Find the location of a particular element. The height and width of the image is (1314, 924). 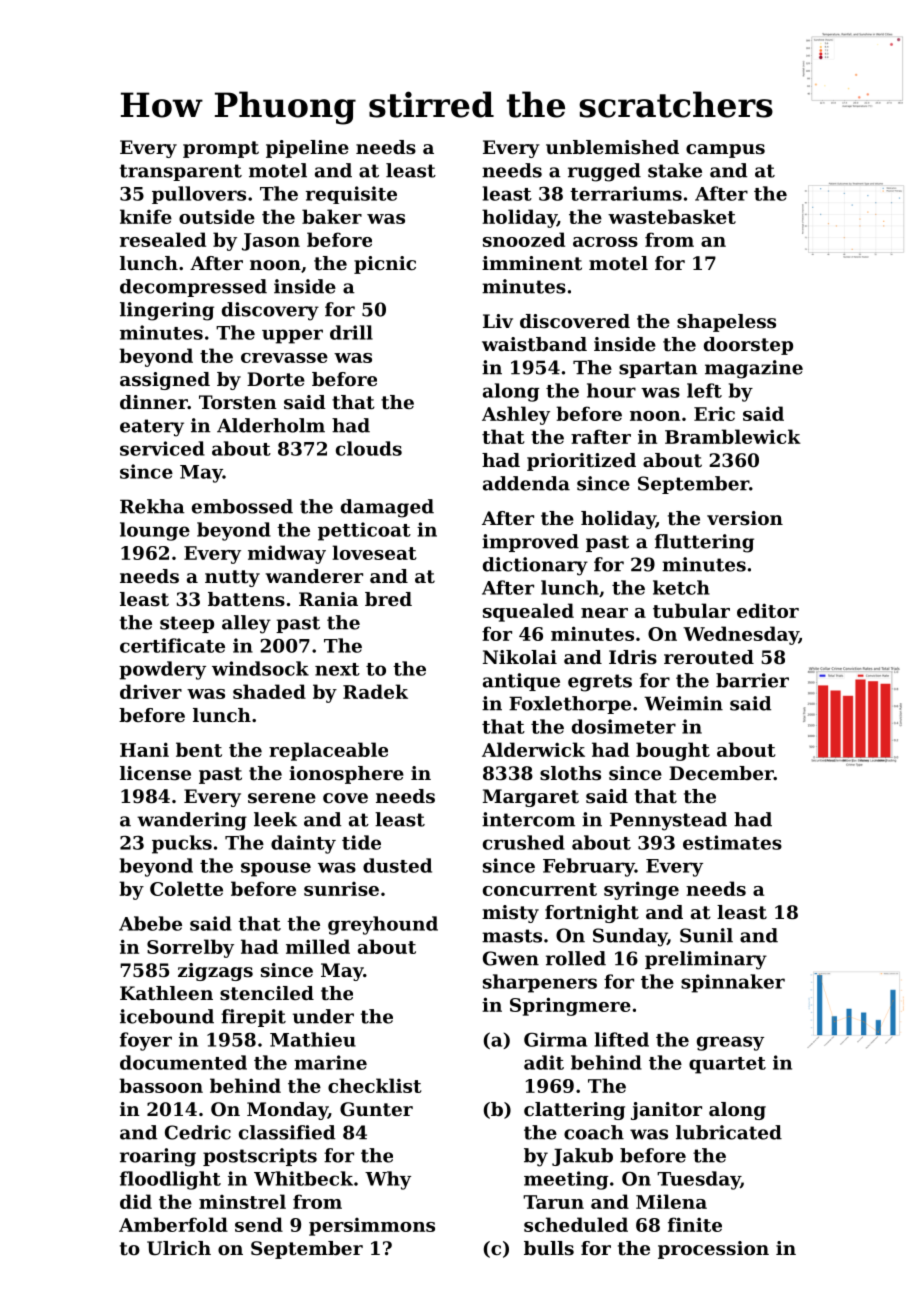

requisite is located at coordinates (351, 195).
